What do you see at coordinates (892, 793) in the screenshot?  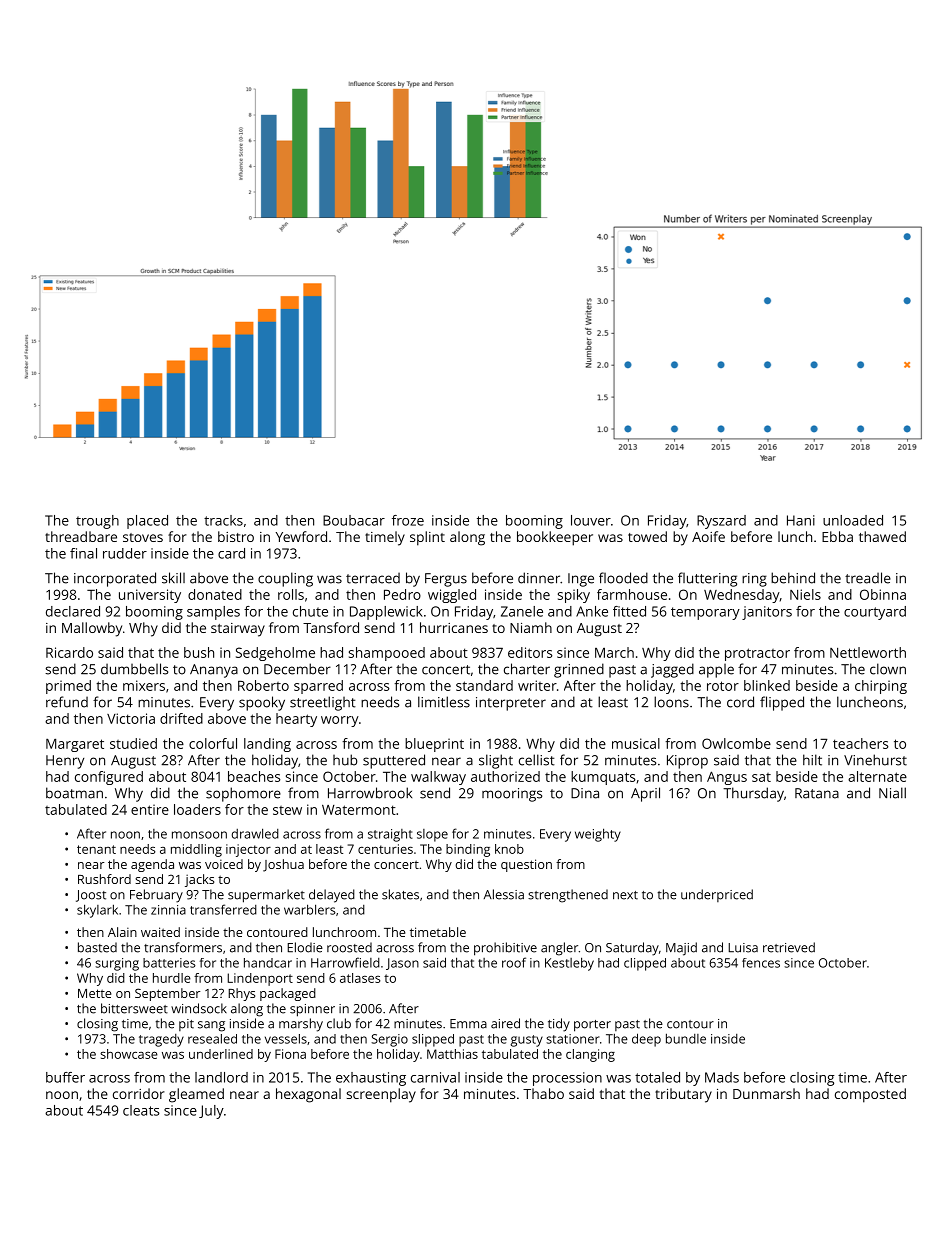 I see `Niall` at bounding box center [892, 793].
